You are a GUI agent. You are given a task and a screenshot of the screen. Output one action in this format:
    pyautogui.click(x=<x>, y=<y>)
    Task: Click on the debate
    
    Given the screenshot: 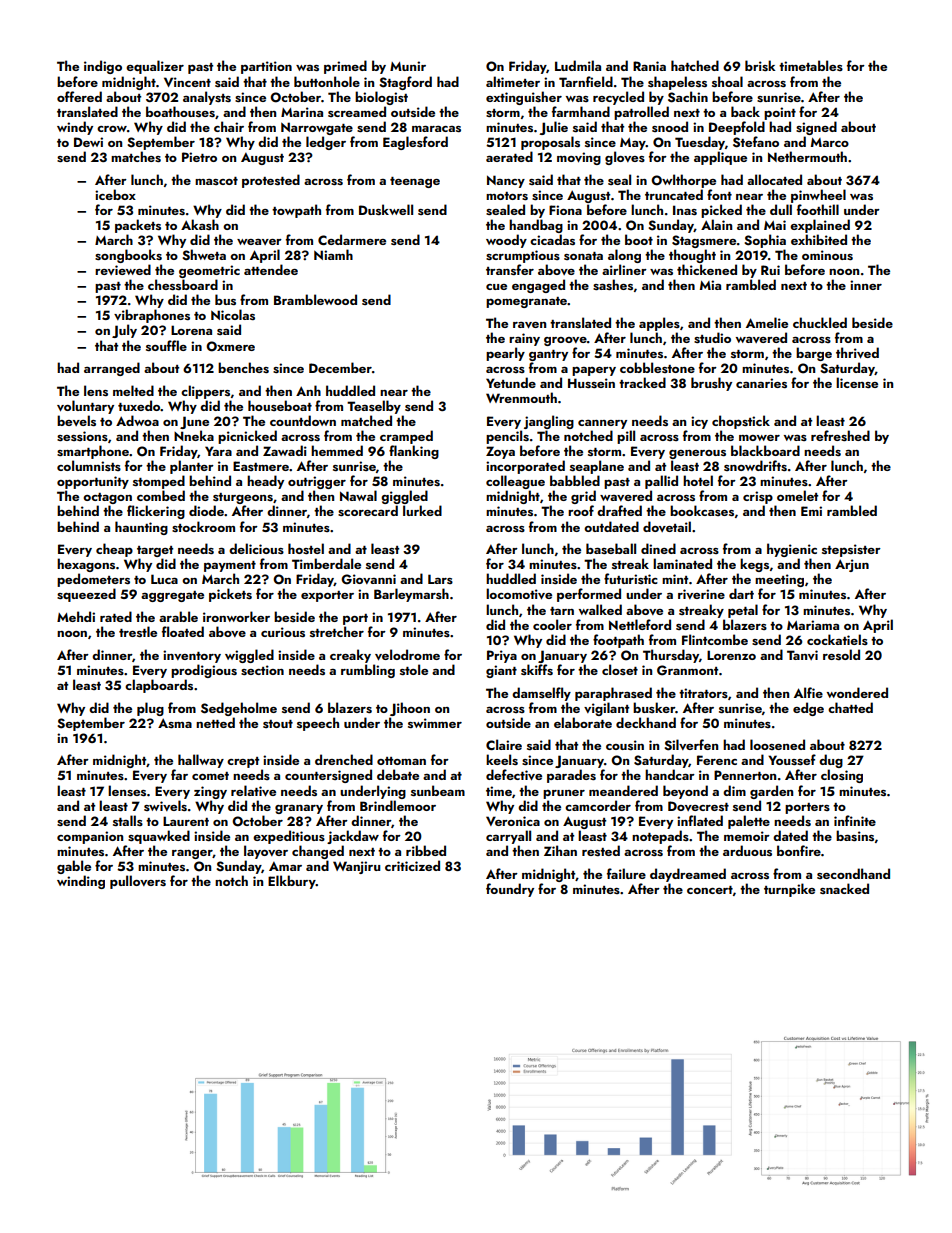 What is the action you would take?
    pyautogui.click(x=398, y=774)
